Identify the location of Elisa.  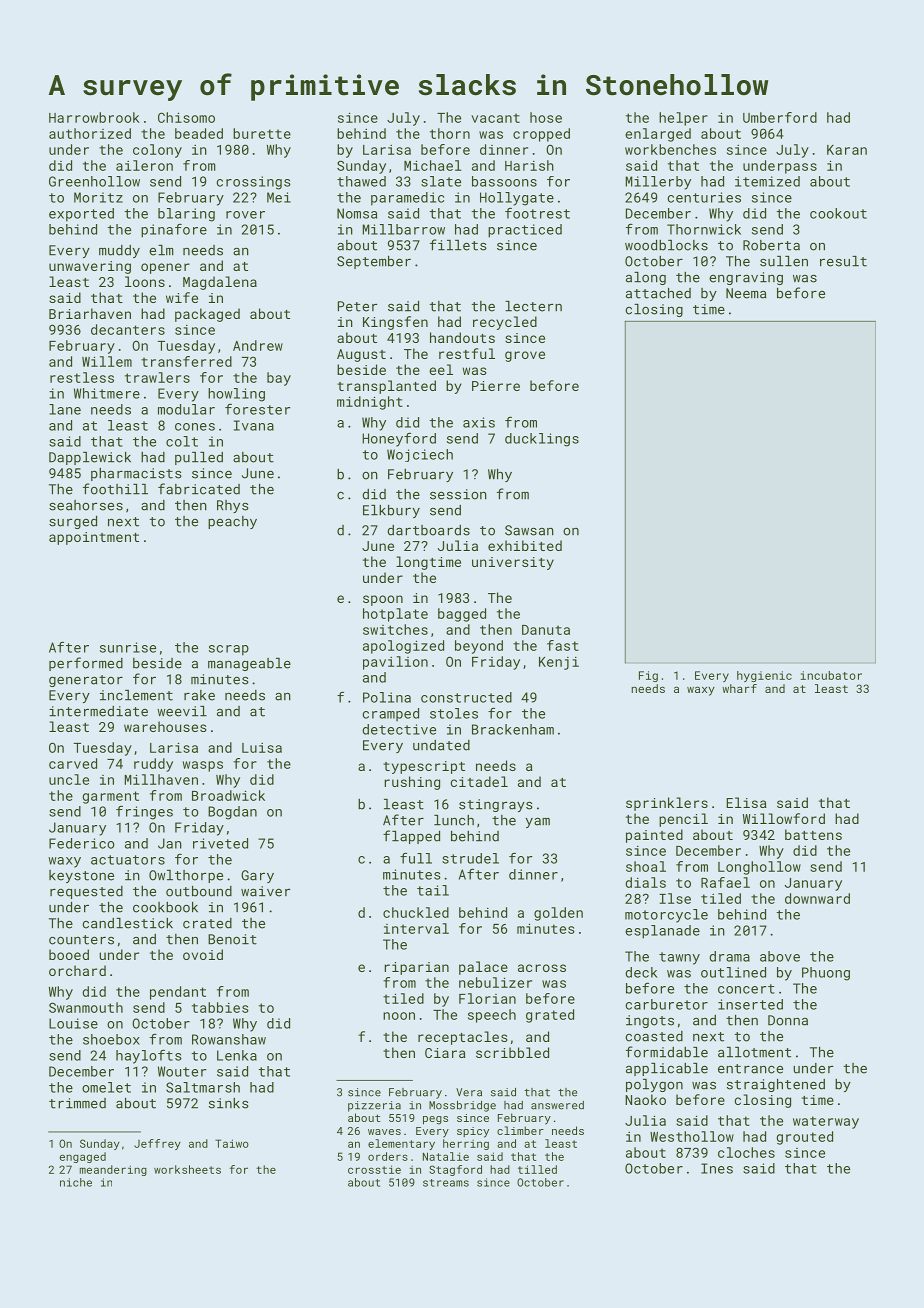
(746, 802).
